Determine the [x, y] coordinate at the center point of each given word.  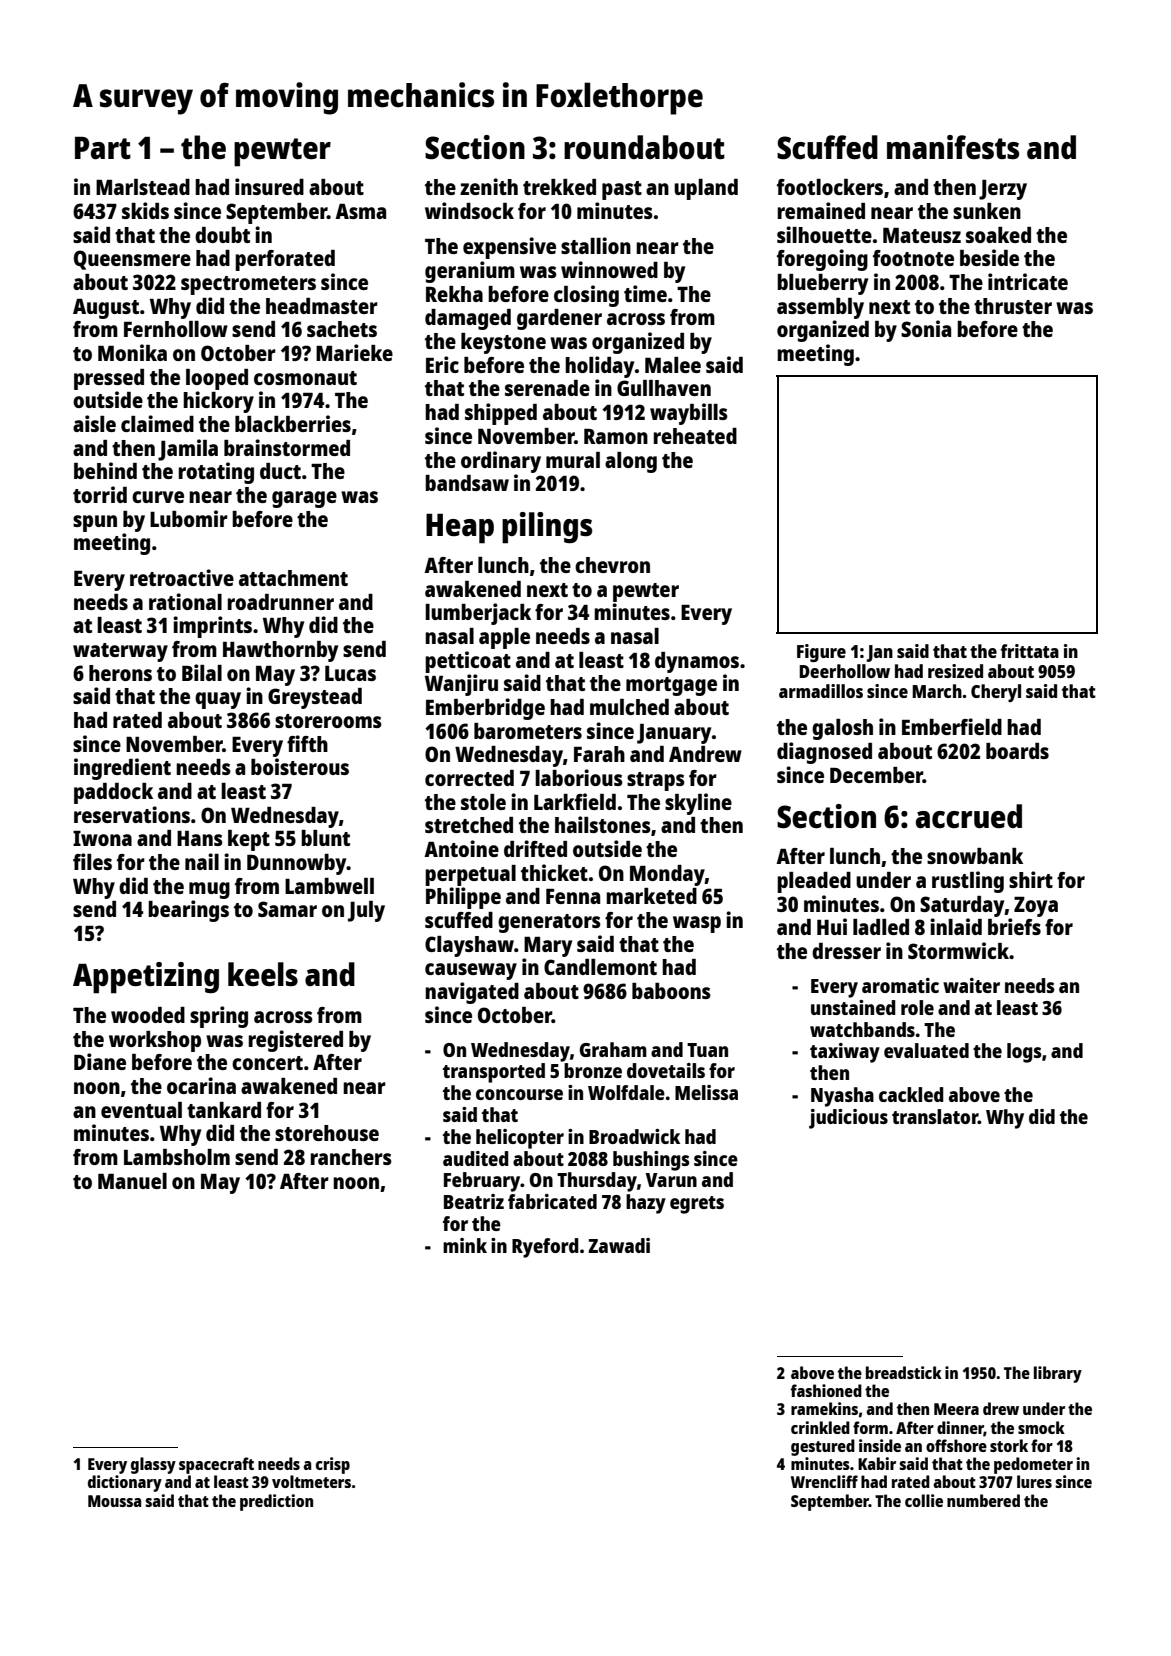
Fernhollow [176, 329]
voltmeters [311, 1481]
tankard [224, 1110]
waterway [120, 652]
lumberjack [478, 614]
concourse [519, 1094]
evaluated [926, 1050]
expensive [509, 248]
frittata [1030, 651]
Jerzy [1003, 190]
